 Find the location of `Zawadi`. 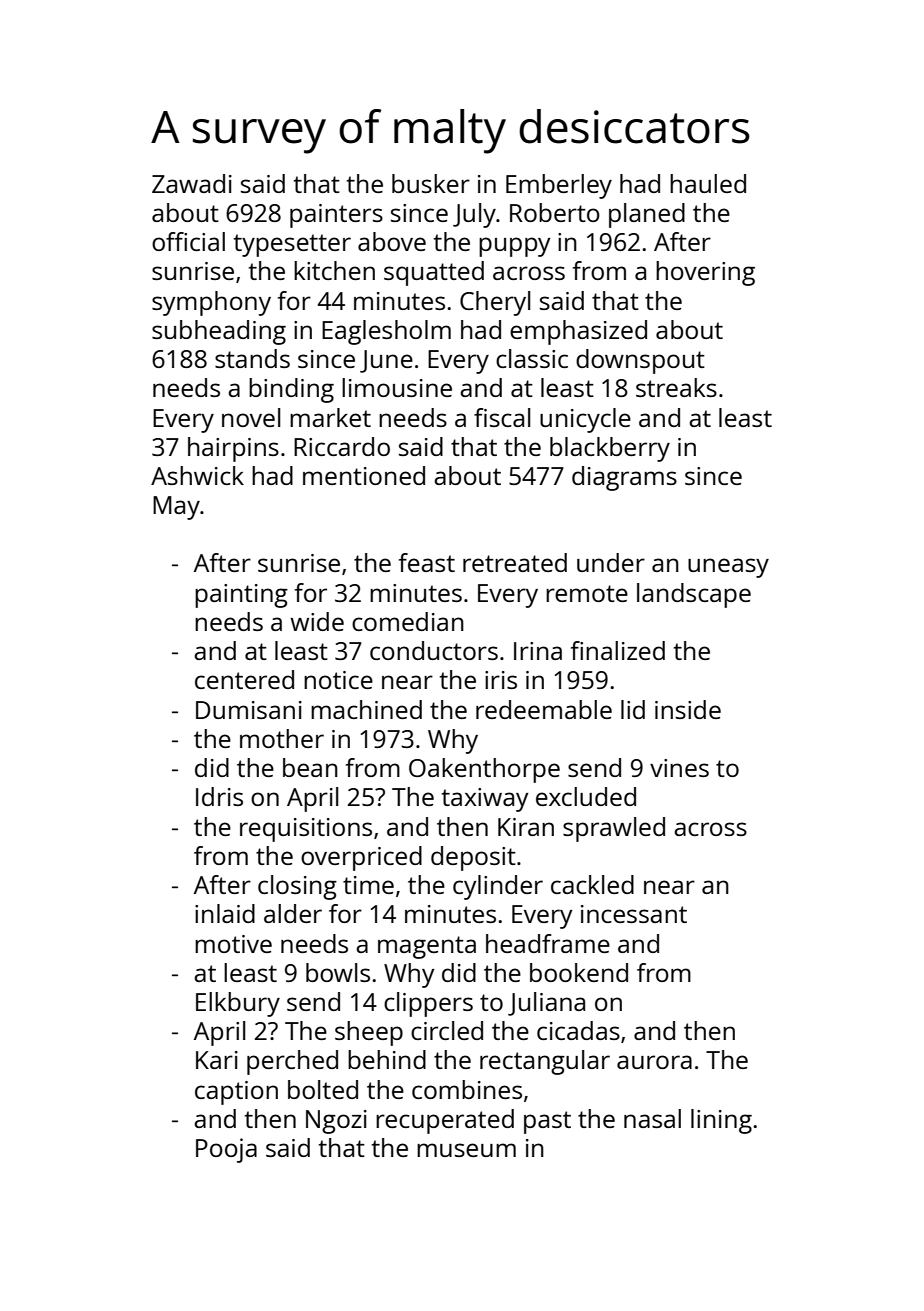

Zawadi is located at coordinates (192, 183).
